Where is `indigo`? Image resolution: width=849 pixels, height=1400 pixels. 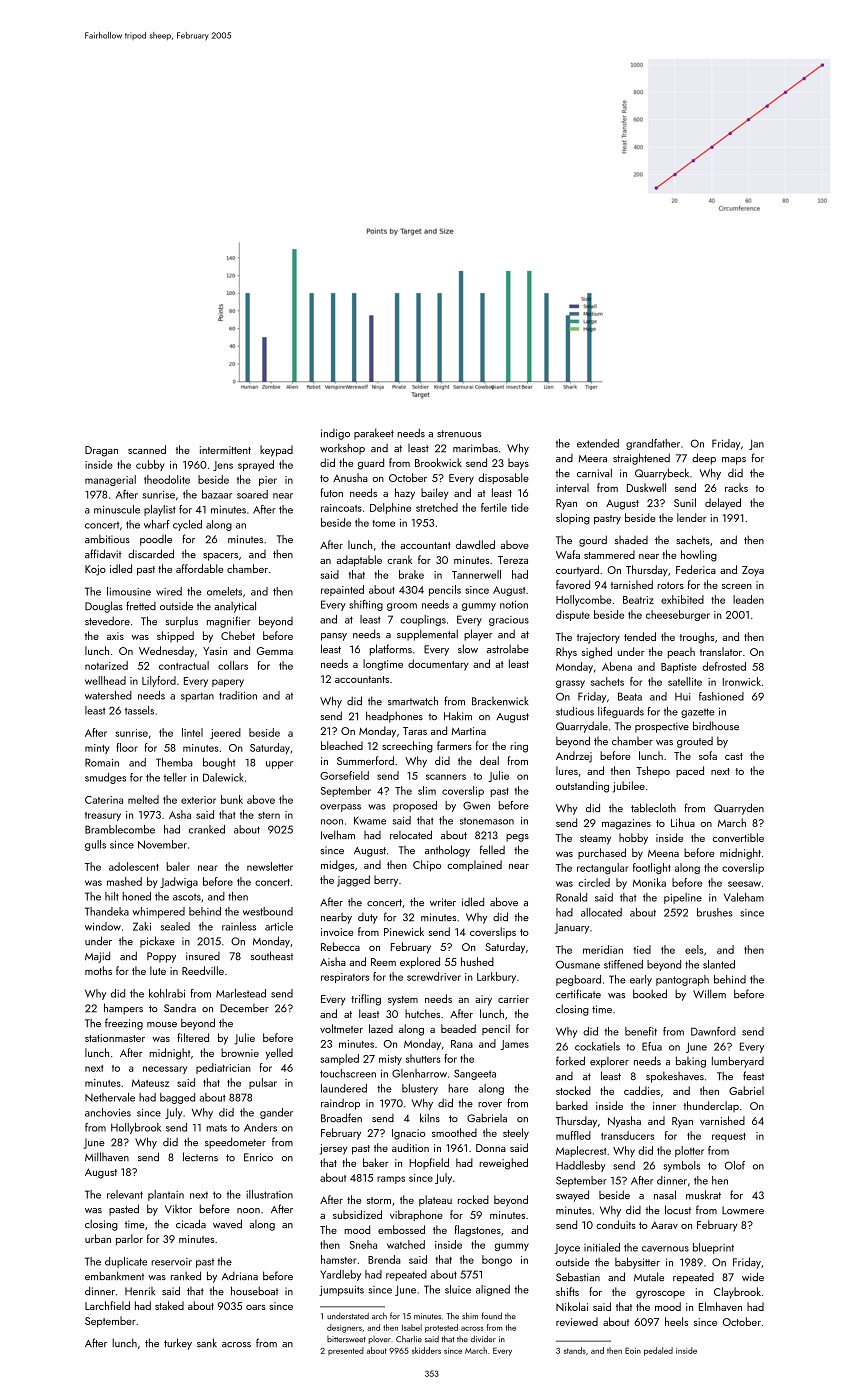 indigo is located at coordinates (335, 434).
